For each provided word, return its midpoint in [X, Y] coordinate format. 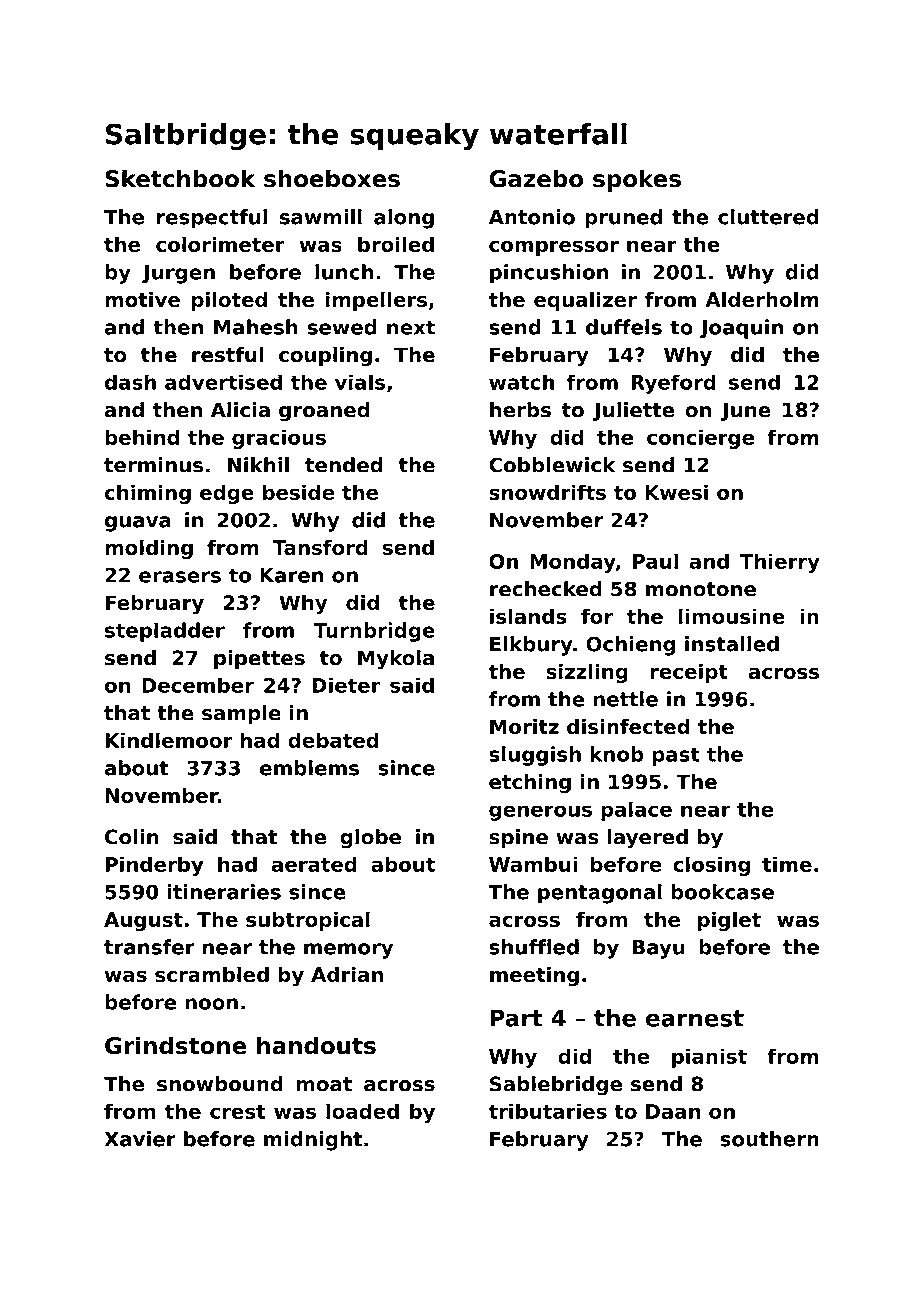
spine [518, 839]
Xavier [140, 1139]
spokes [637, 180]
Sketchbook [180, 178]
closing [711, 866]
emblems [309, 768]
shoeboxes [332, 178]
